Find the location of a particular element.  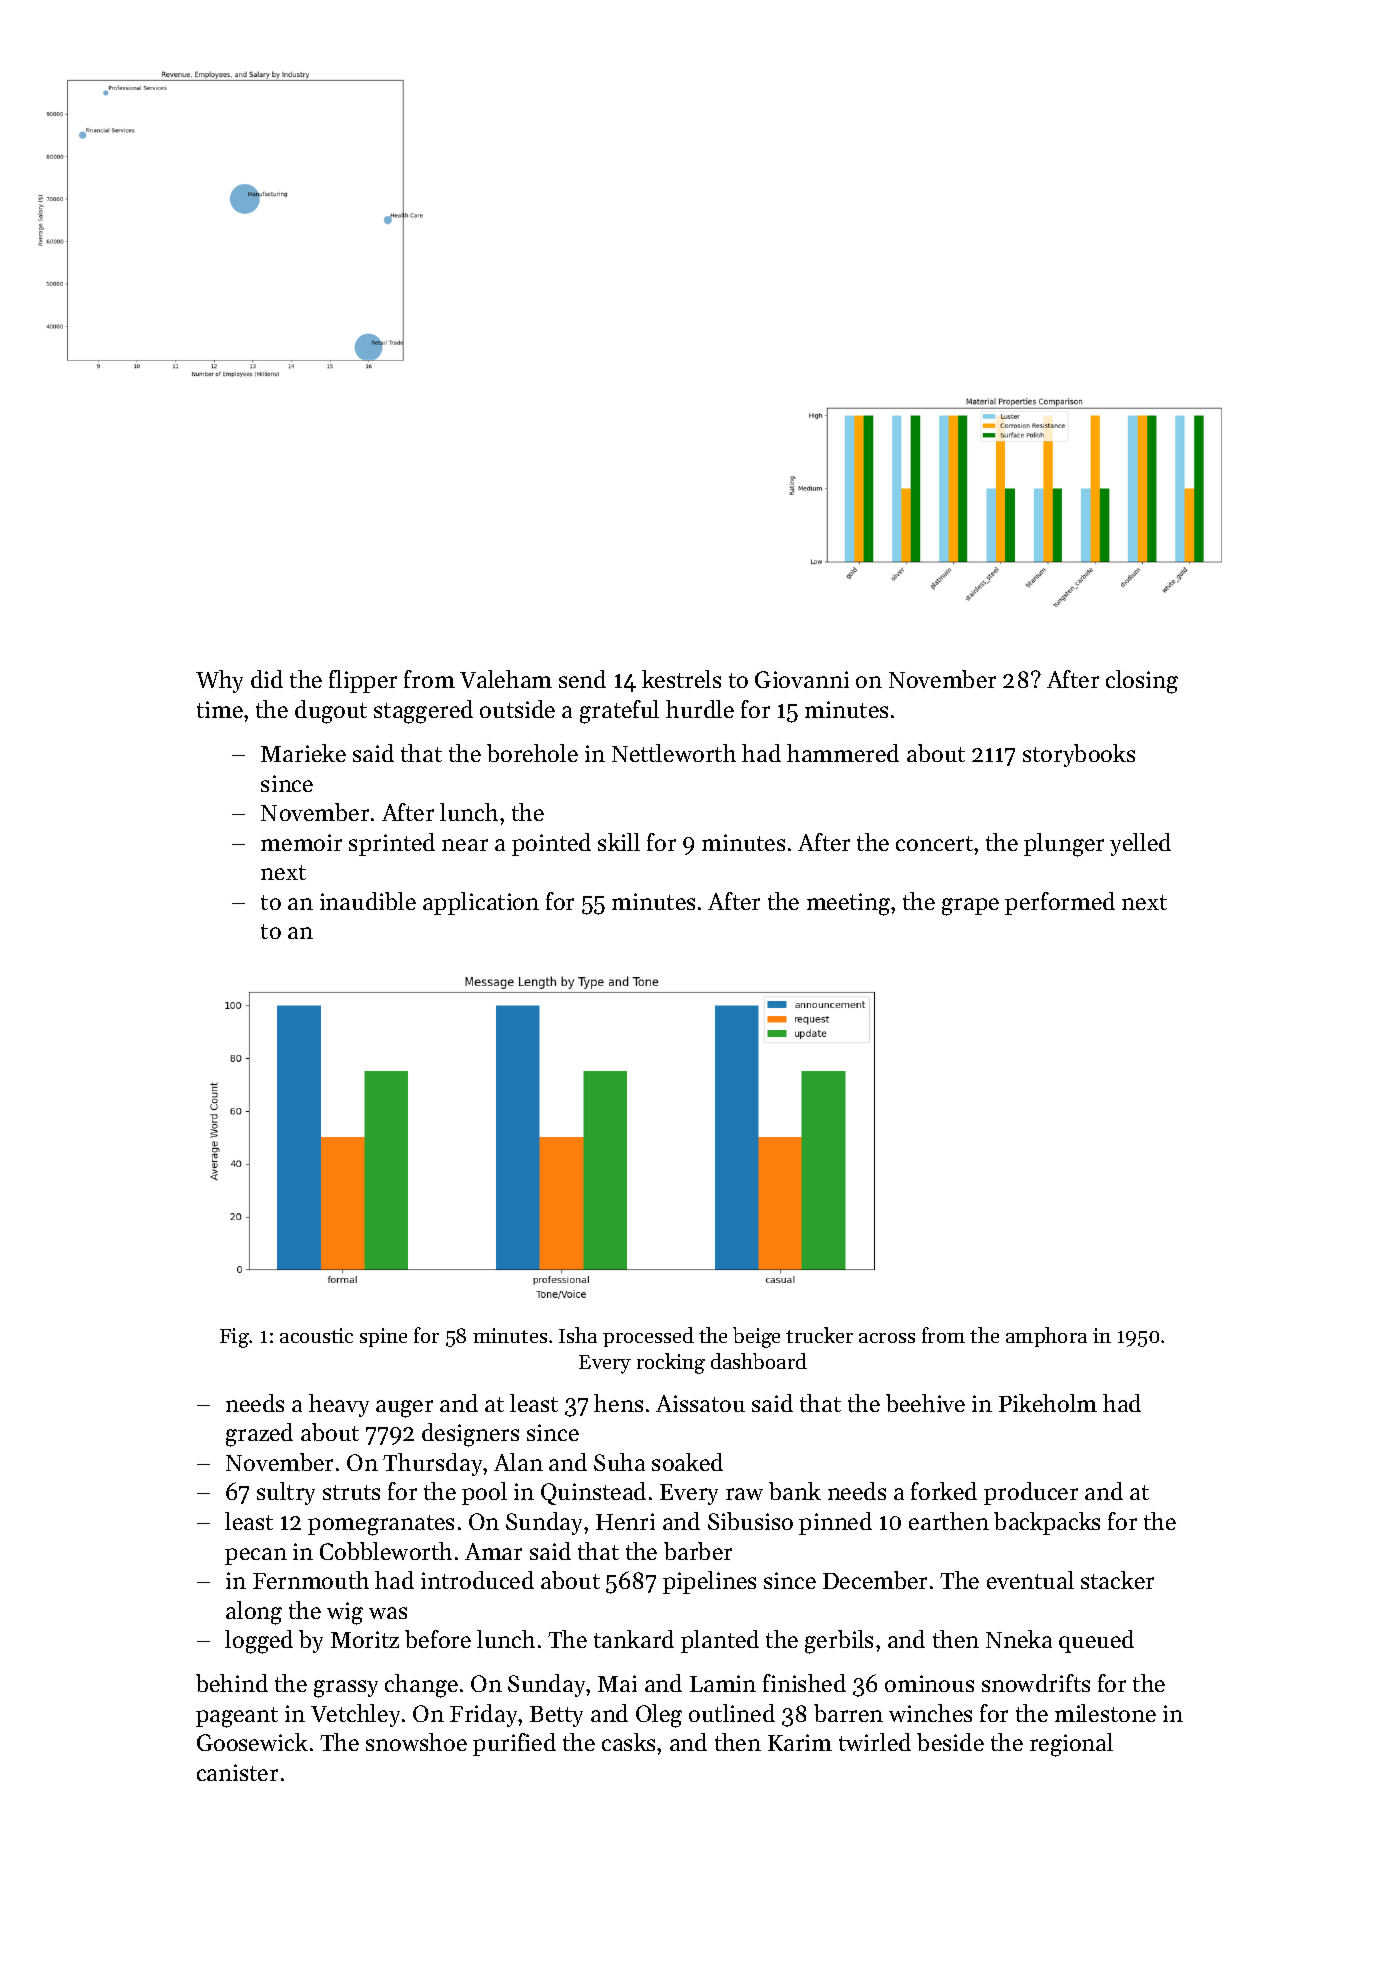

application is located at coordinates (481, 903).
